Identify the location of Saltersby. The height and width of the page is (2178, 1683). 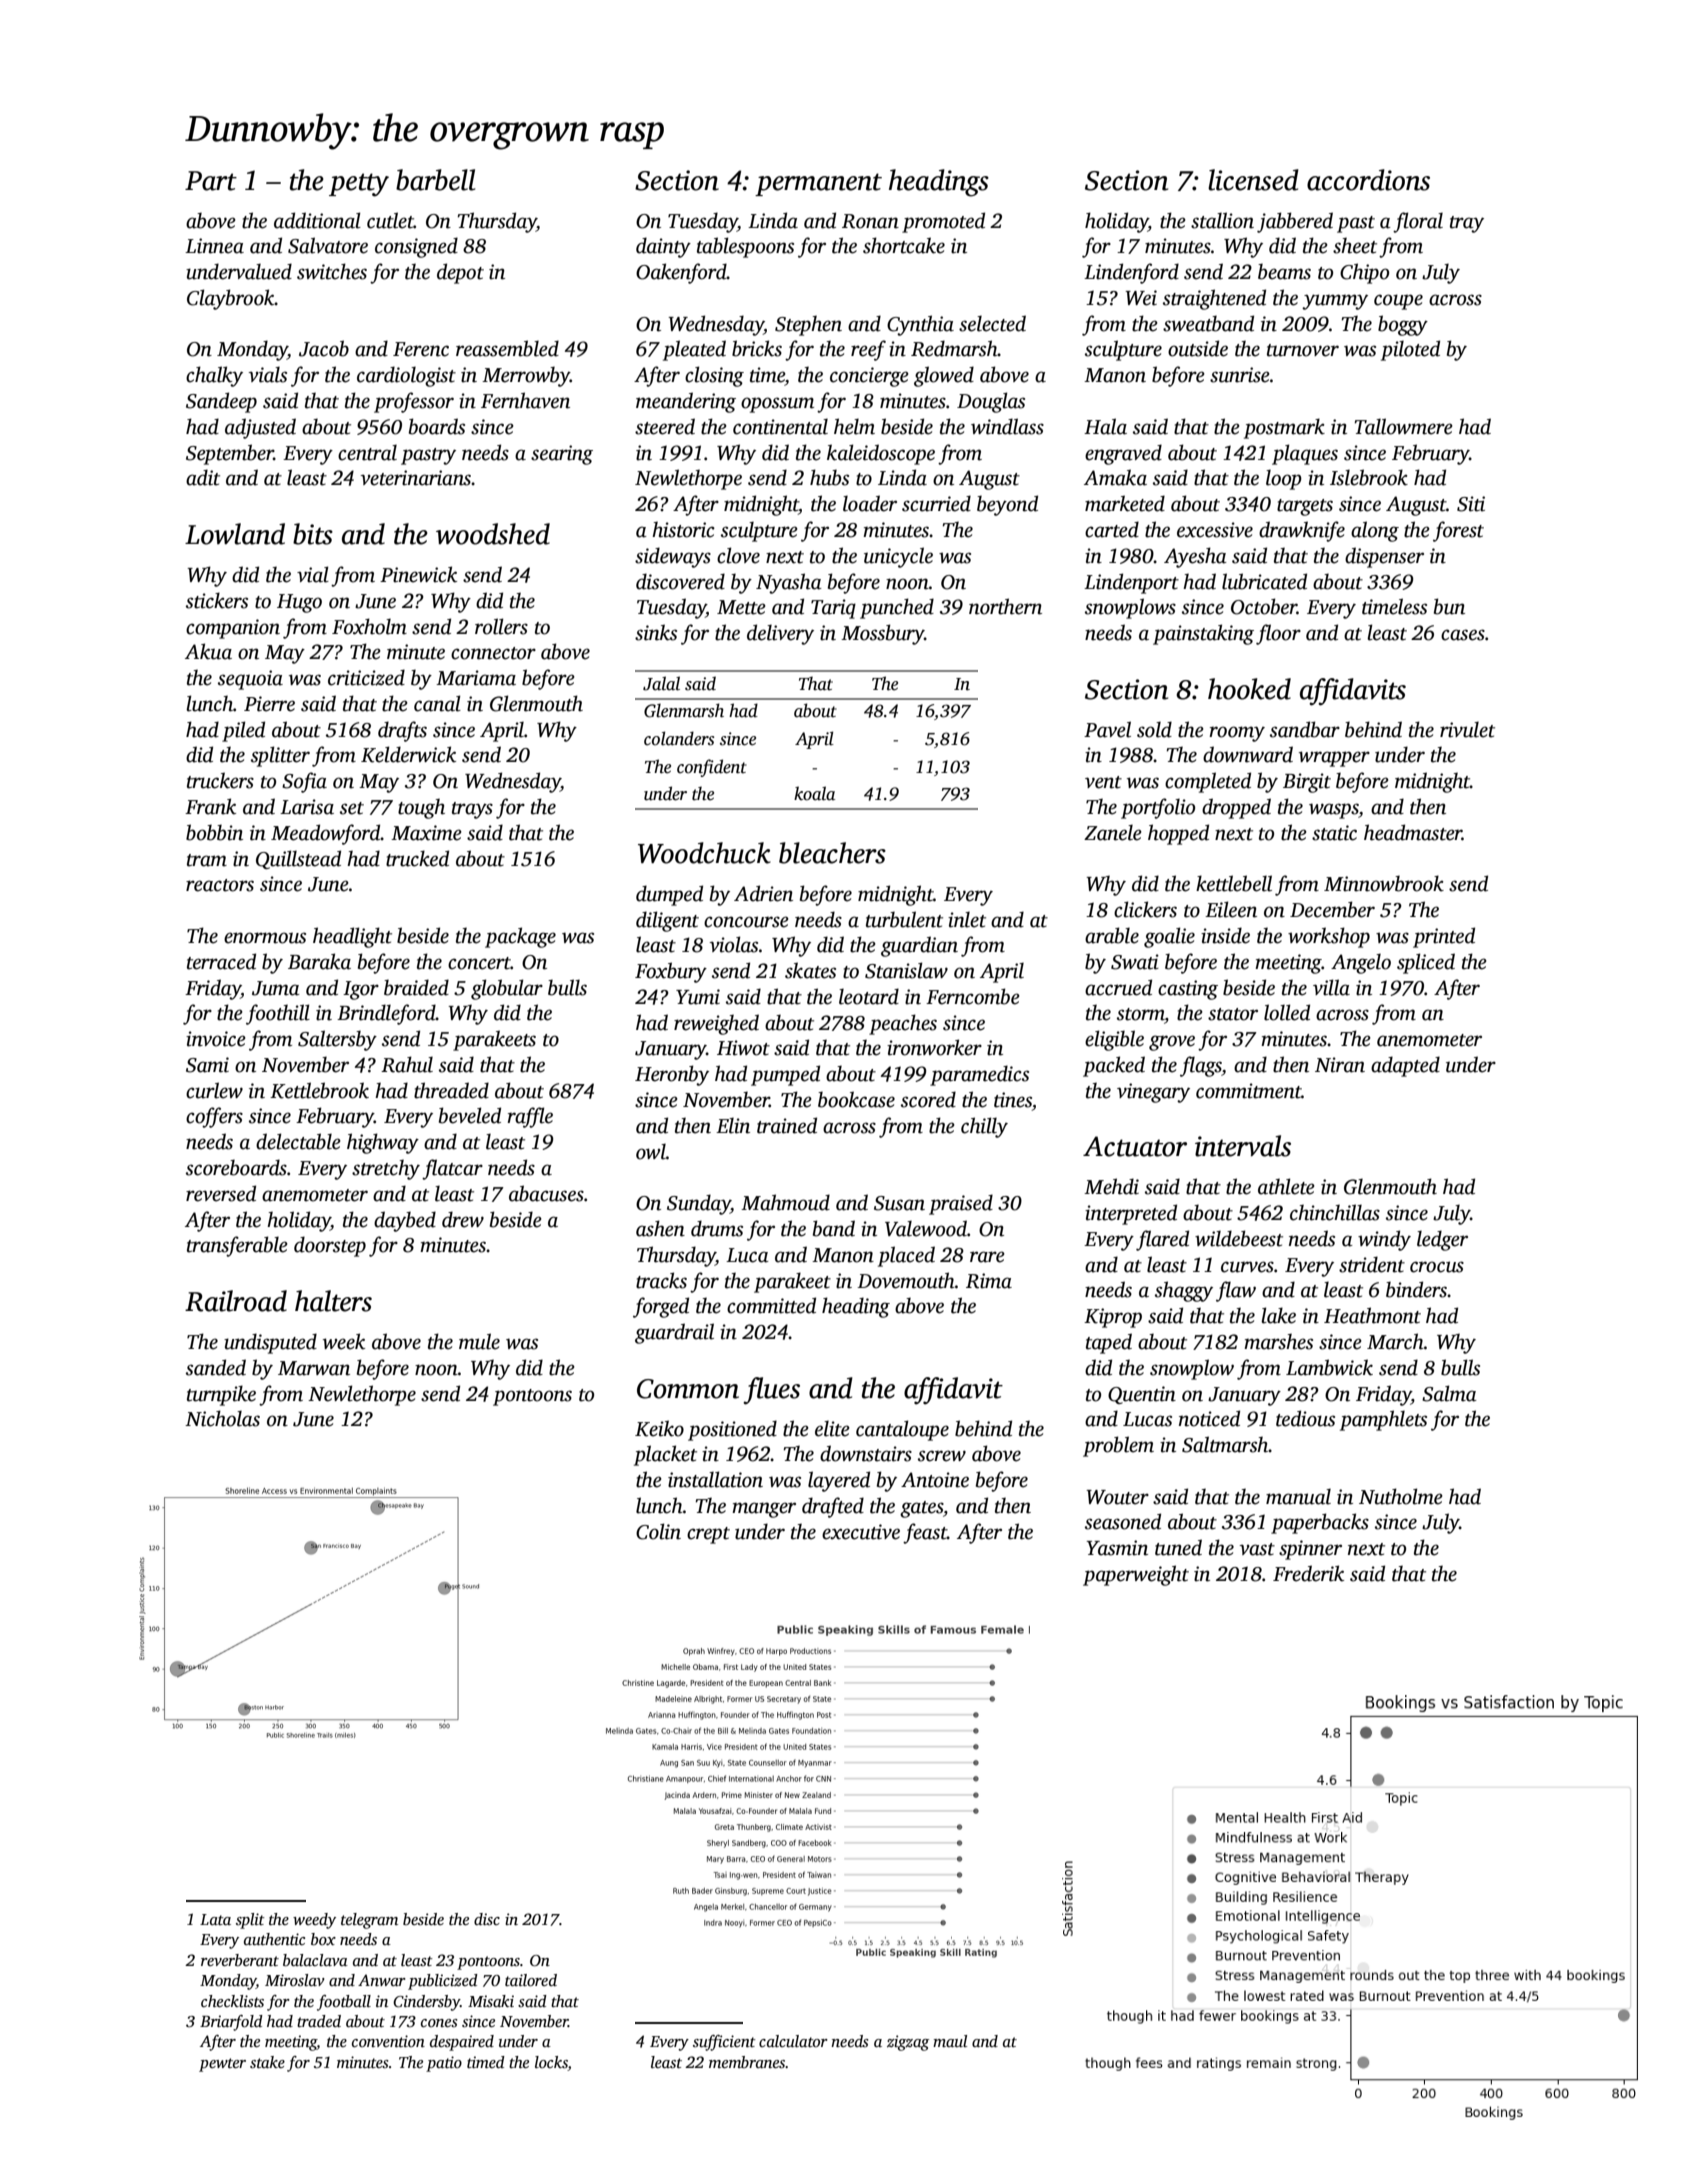
(337, 1040).
